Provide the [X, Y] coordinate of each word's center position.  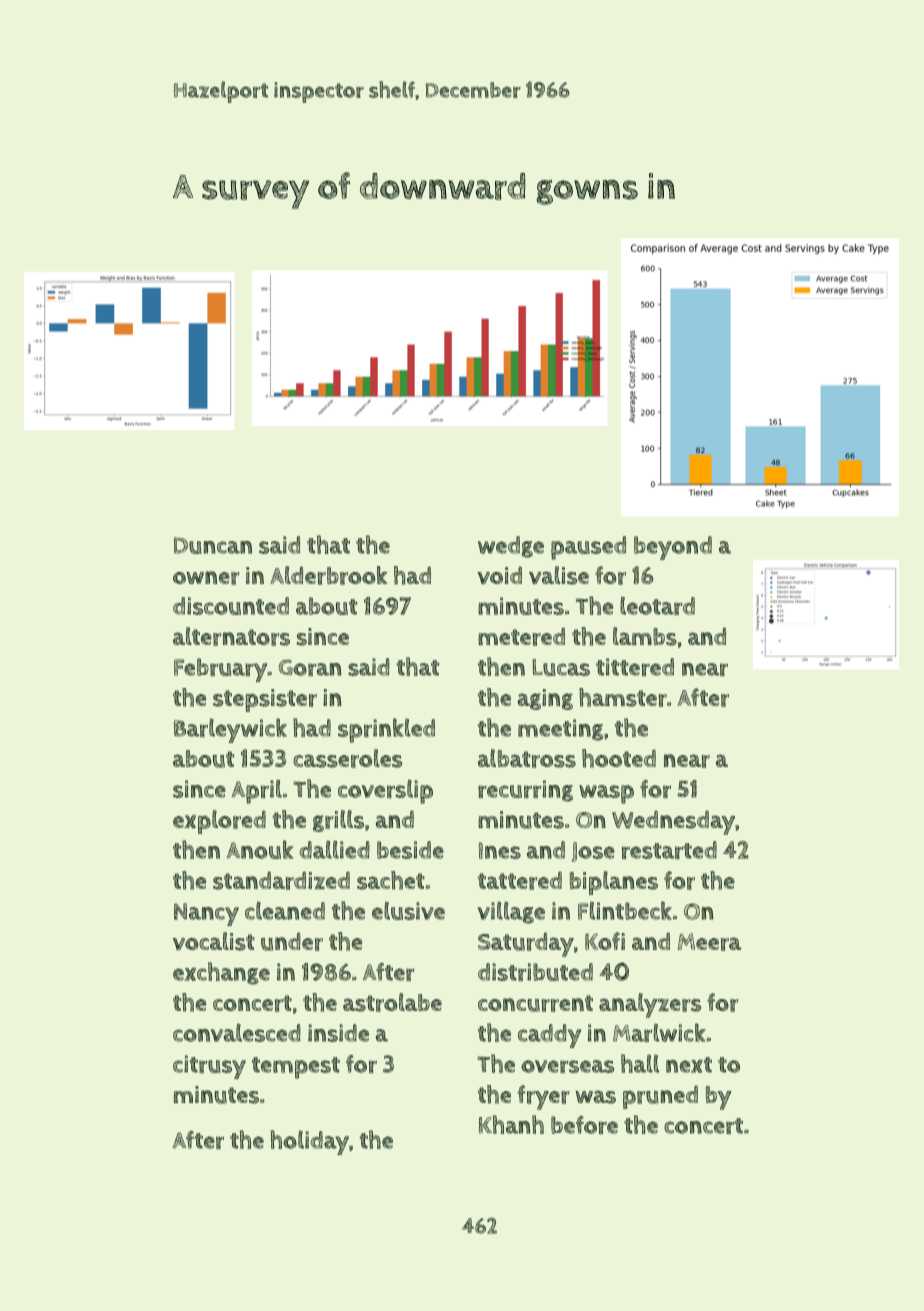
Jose [593, 852]
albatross [527, 758]
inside [338, 1033]
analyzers [650, 1005]
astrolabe [392, 1002]
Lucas [561, 667]
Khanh [511, 1124]
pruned [660, 1097]
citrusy [209, 1067]
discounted [231, 606]
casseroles [347, 758]
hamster [623, 697]
